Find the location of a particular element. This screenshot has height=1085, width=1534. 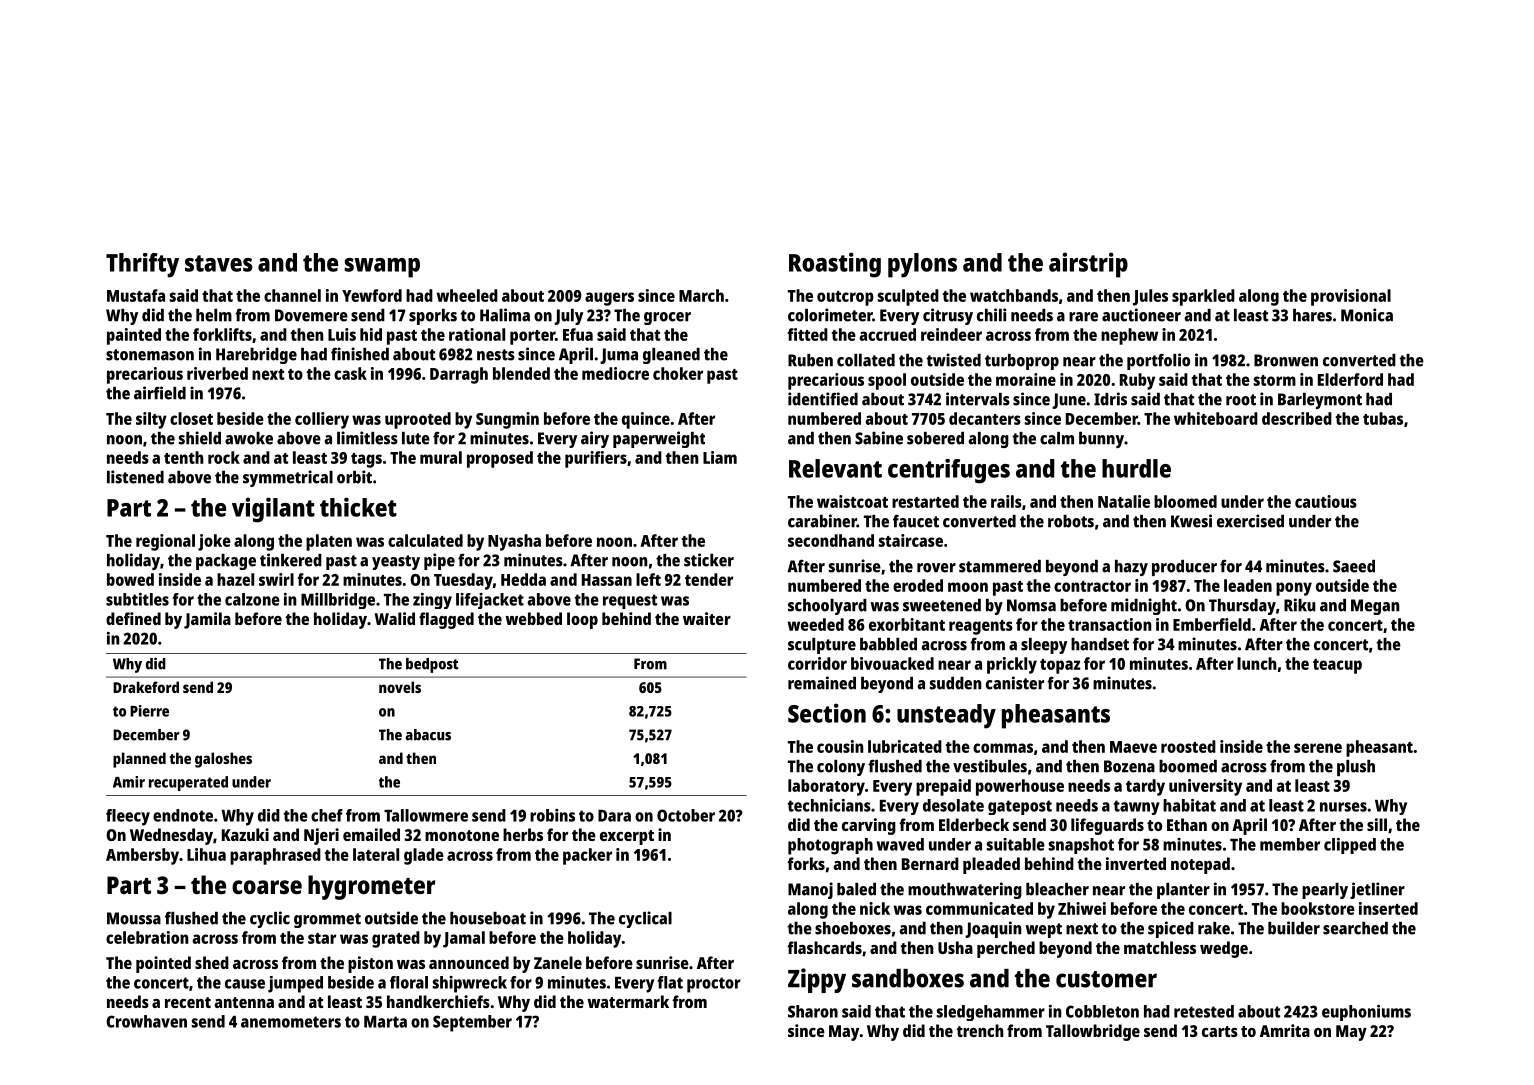

augers is located at coordinates (609, 299).
